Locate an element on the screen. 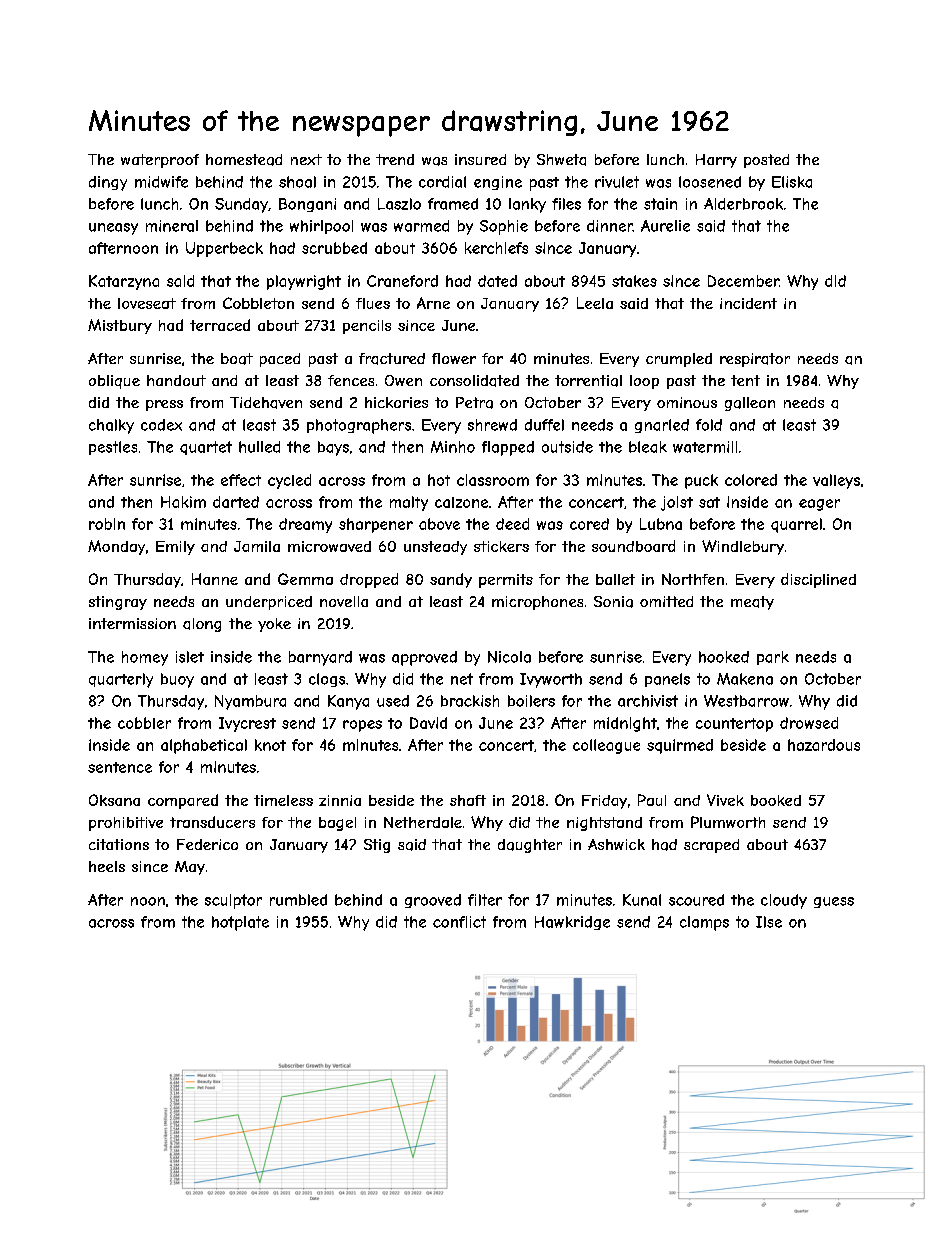 Image resolution: width=952 pixels, height=1233 pixels. galleon is located at coordinates (750, 404).
